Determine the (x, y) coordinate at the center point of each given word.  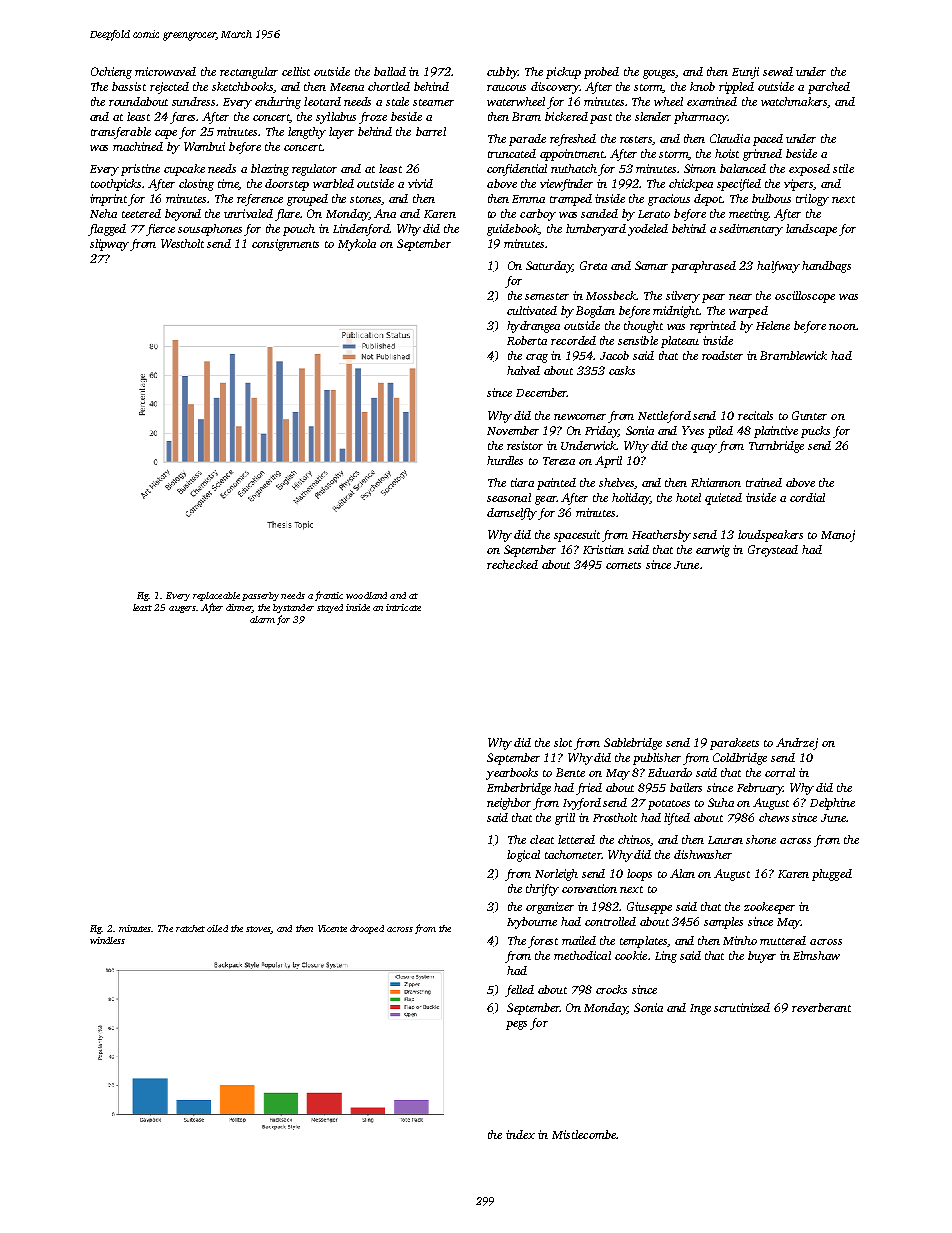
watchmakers (794, 102)
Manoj (838, 536)
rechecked (512, 564)
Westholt (182, 243)
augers (182, 609)
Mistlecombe (584, 1134)
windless (107, 940)
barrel (431, 131)
